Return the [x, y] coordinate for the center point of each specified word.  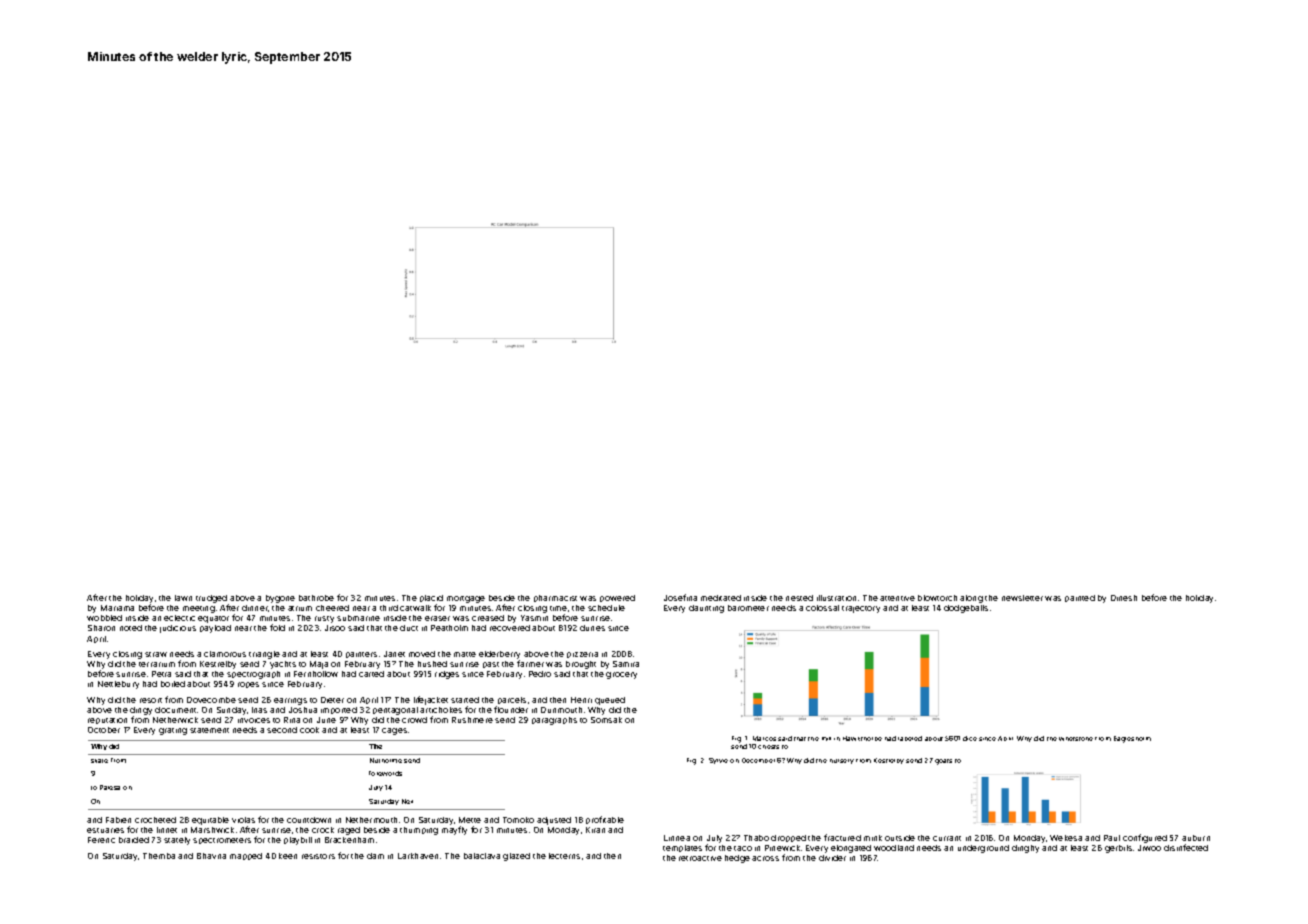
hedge [737, 859]
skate [99, 761]
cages [394, 731]
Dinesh [1124, 598]
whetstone [1076, 739]
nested [799, 598]
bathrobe [316, 598]
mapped [246, 856]
